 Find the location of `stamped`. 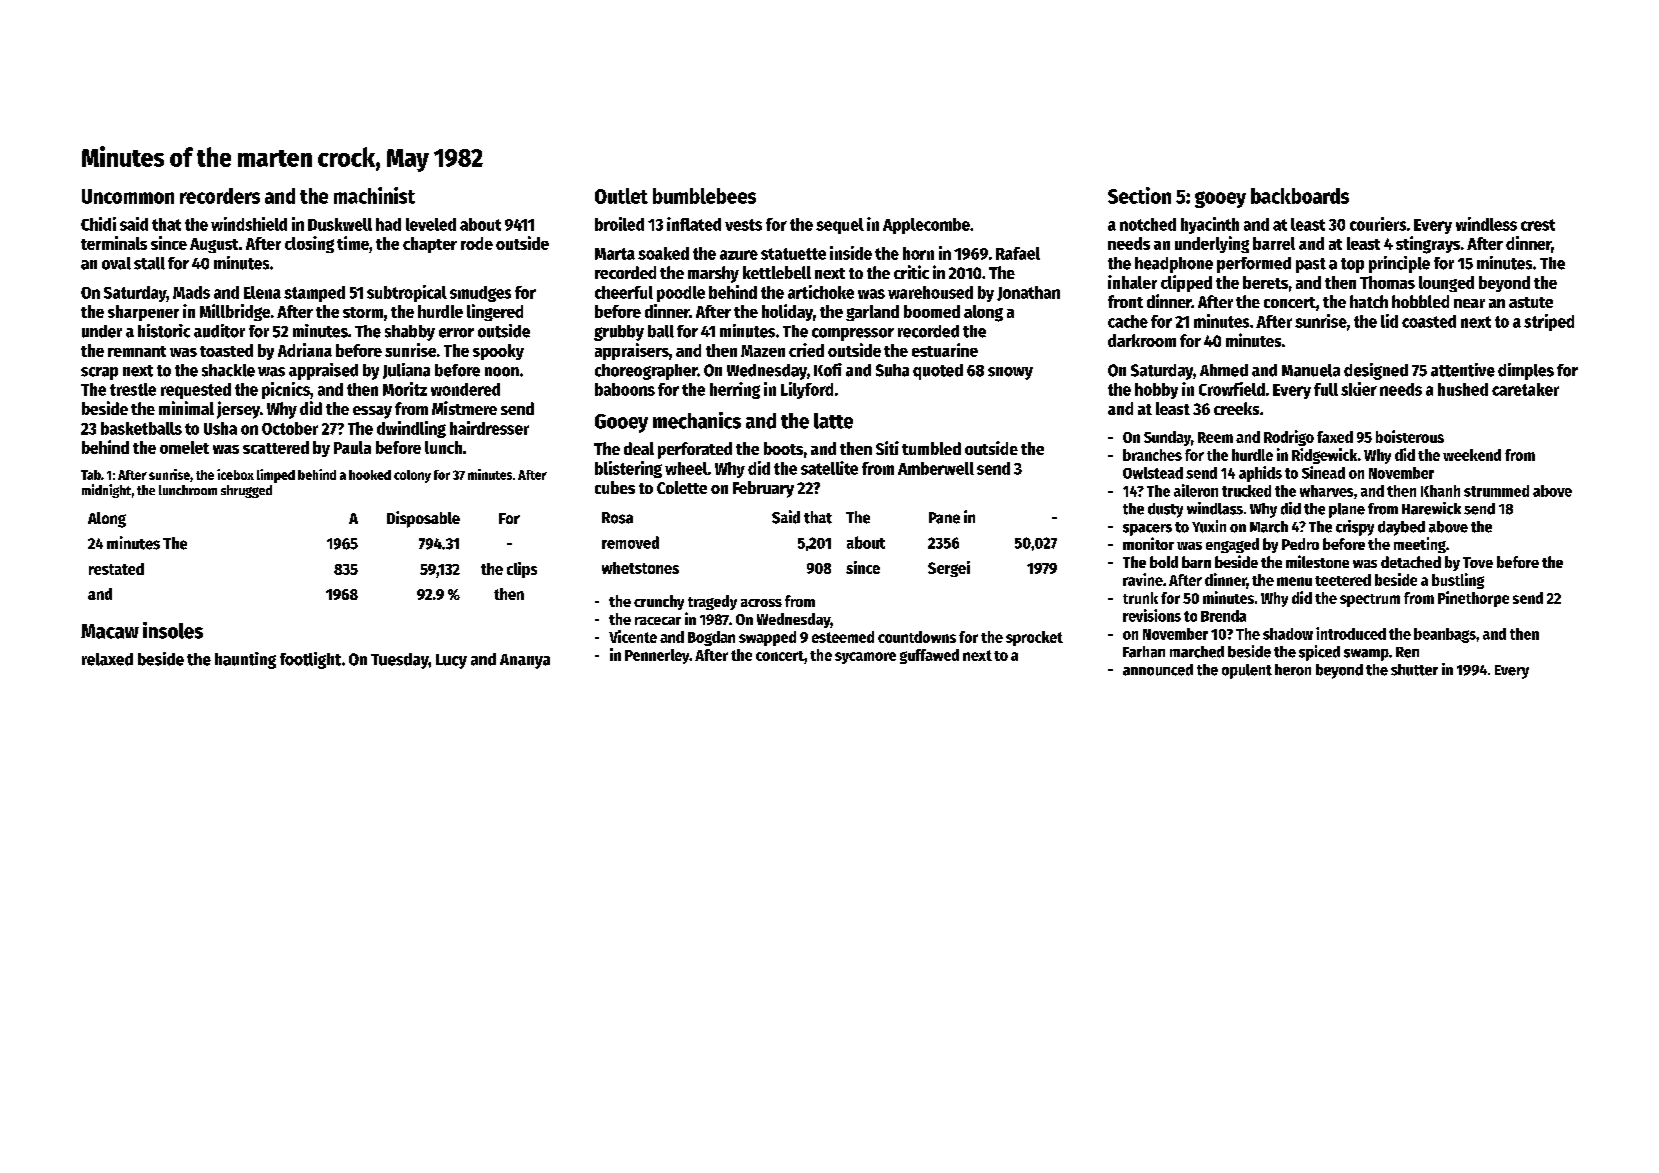

stamped is located at coordinates (314, 294).
